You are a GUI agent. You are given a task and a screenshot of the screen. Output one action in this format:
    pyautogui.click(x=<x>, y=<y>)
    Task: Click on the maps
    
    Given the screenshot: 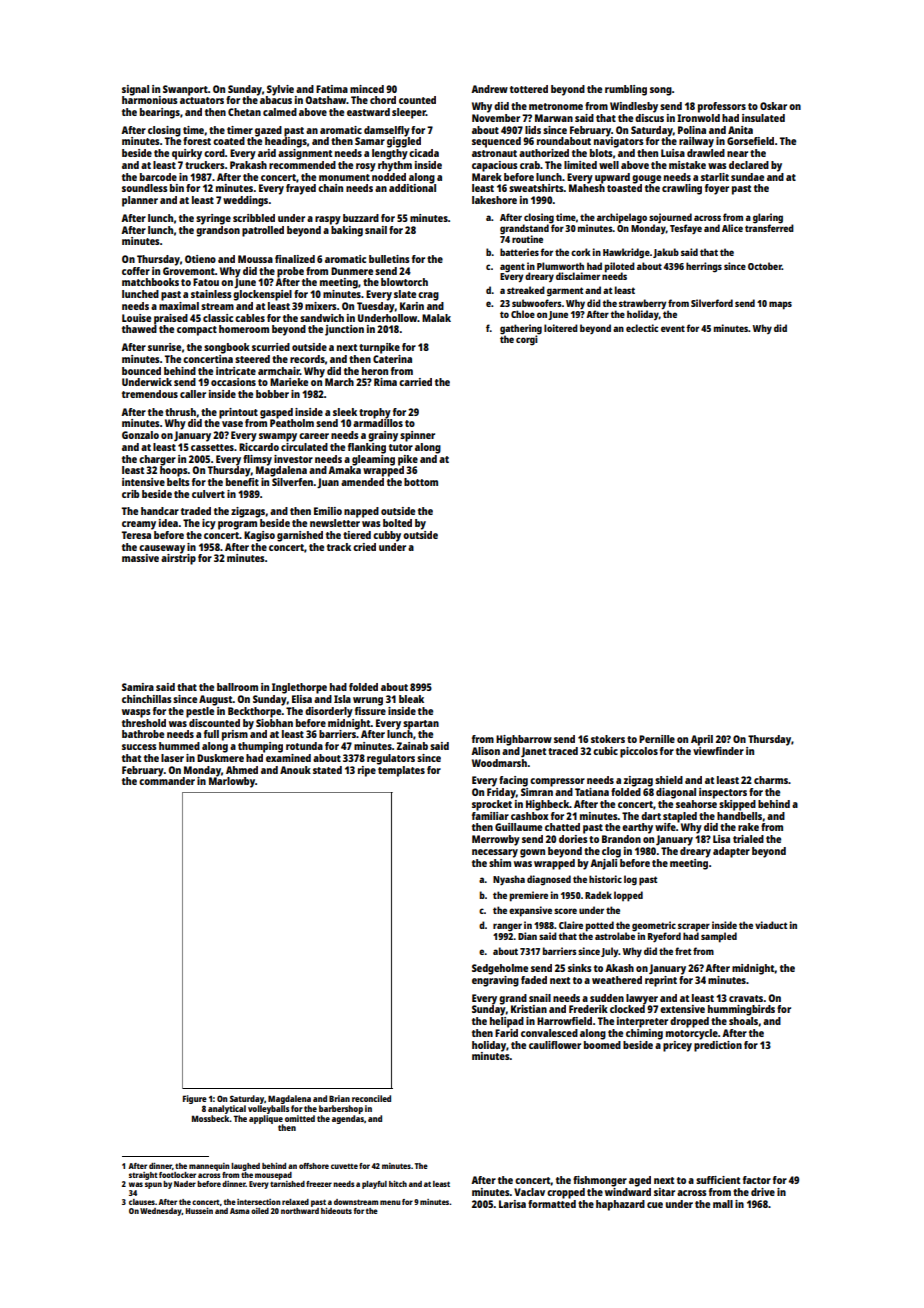 What is the action you would take?
    pyautogui.click(x=780, y=305)
